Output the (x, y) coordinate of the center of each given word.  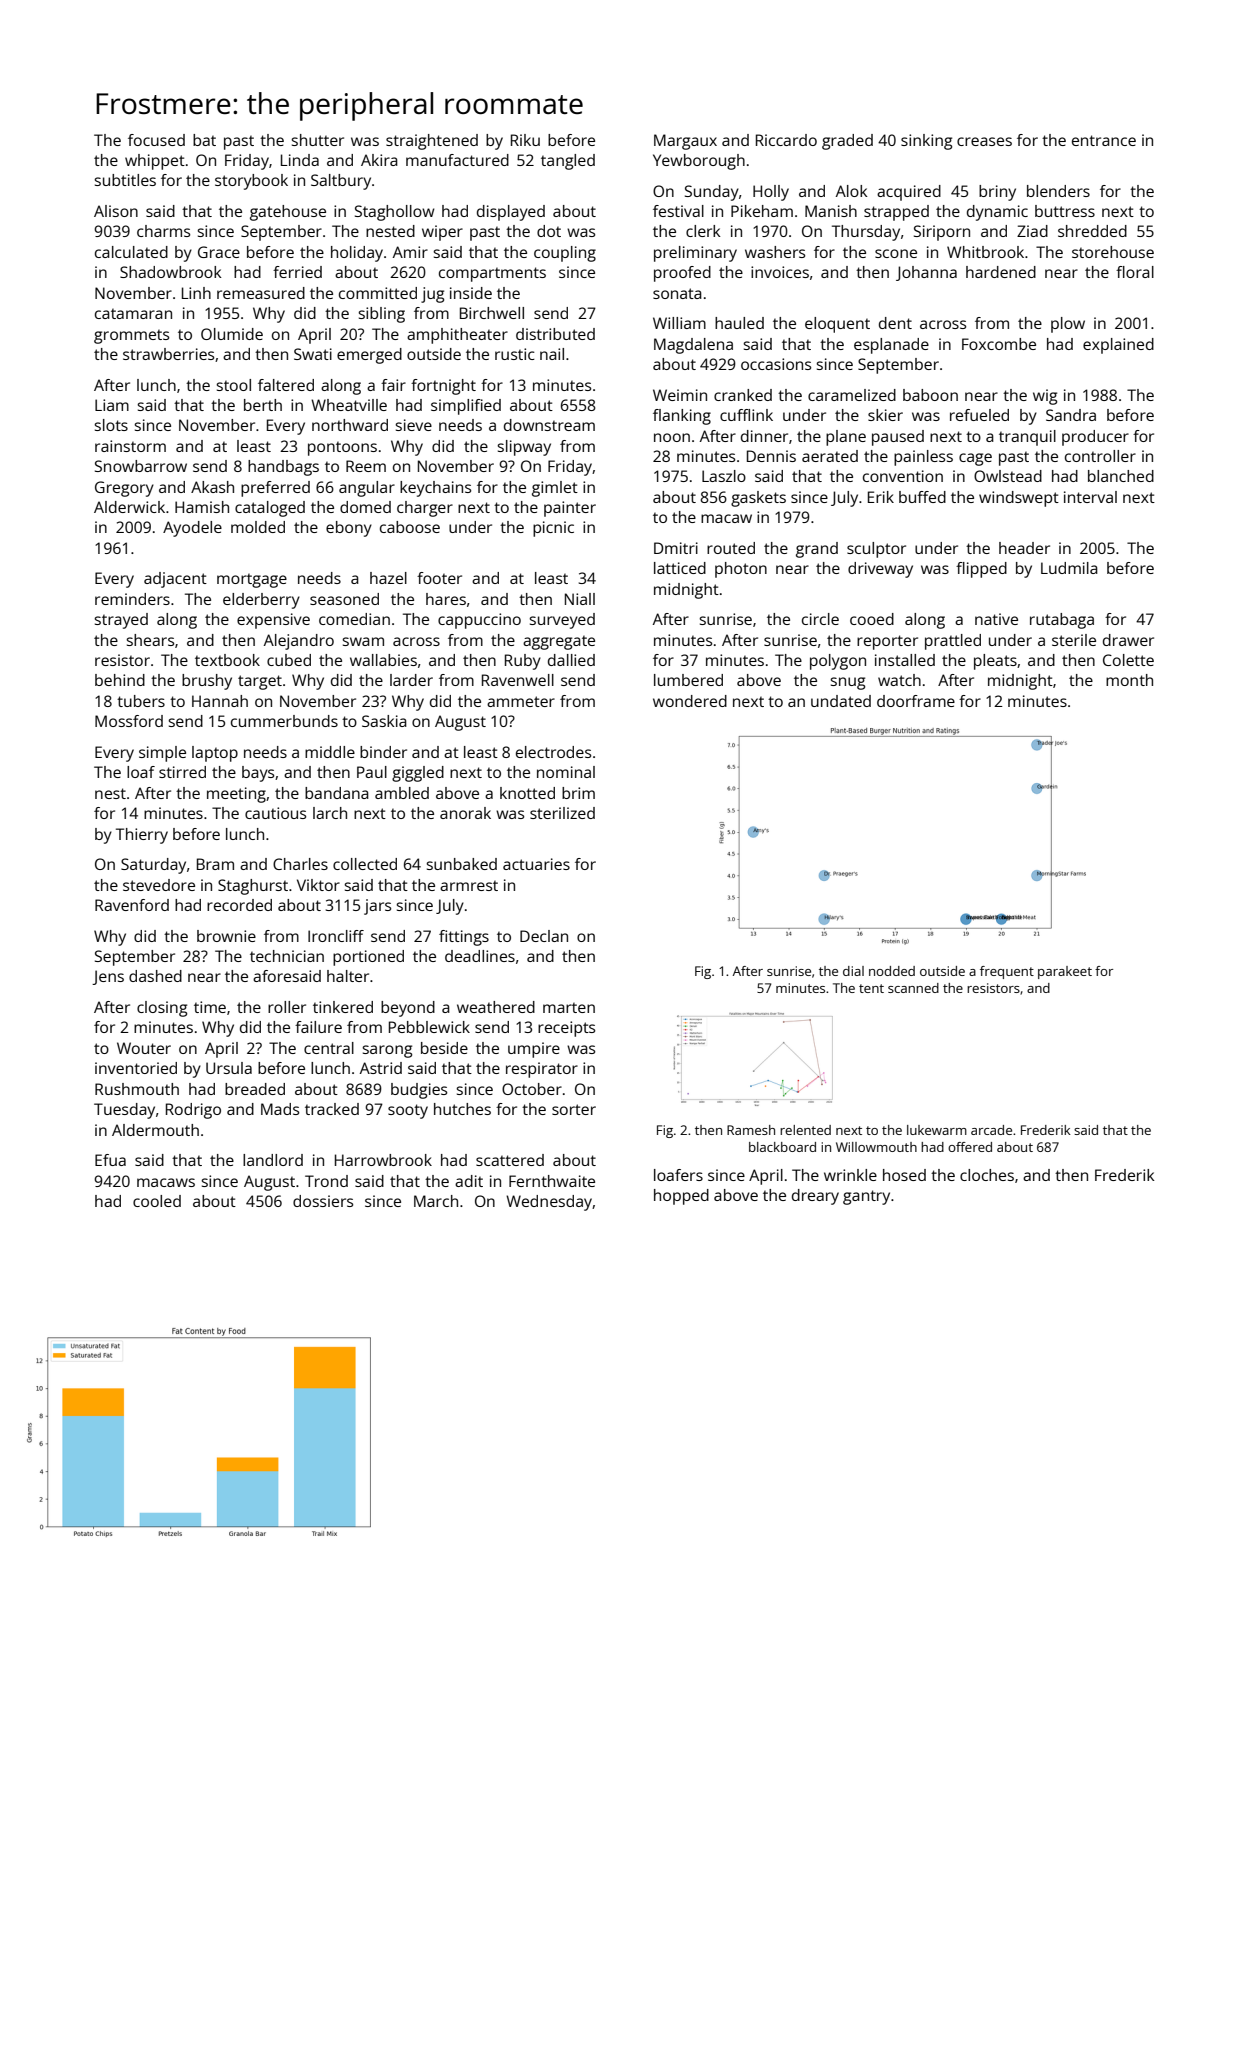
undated (841, 701)
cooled (157, 1201)
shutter (317, 140)
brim (578, 793)
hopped (681, 1197)
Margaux (685, 142)
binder (383, 752)
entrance (1104, 140)
